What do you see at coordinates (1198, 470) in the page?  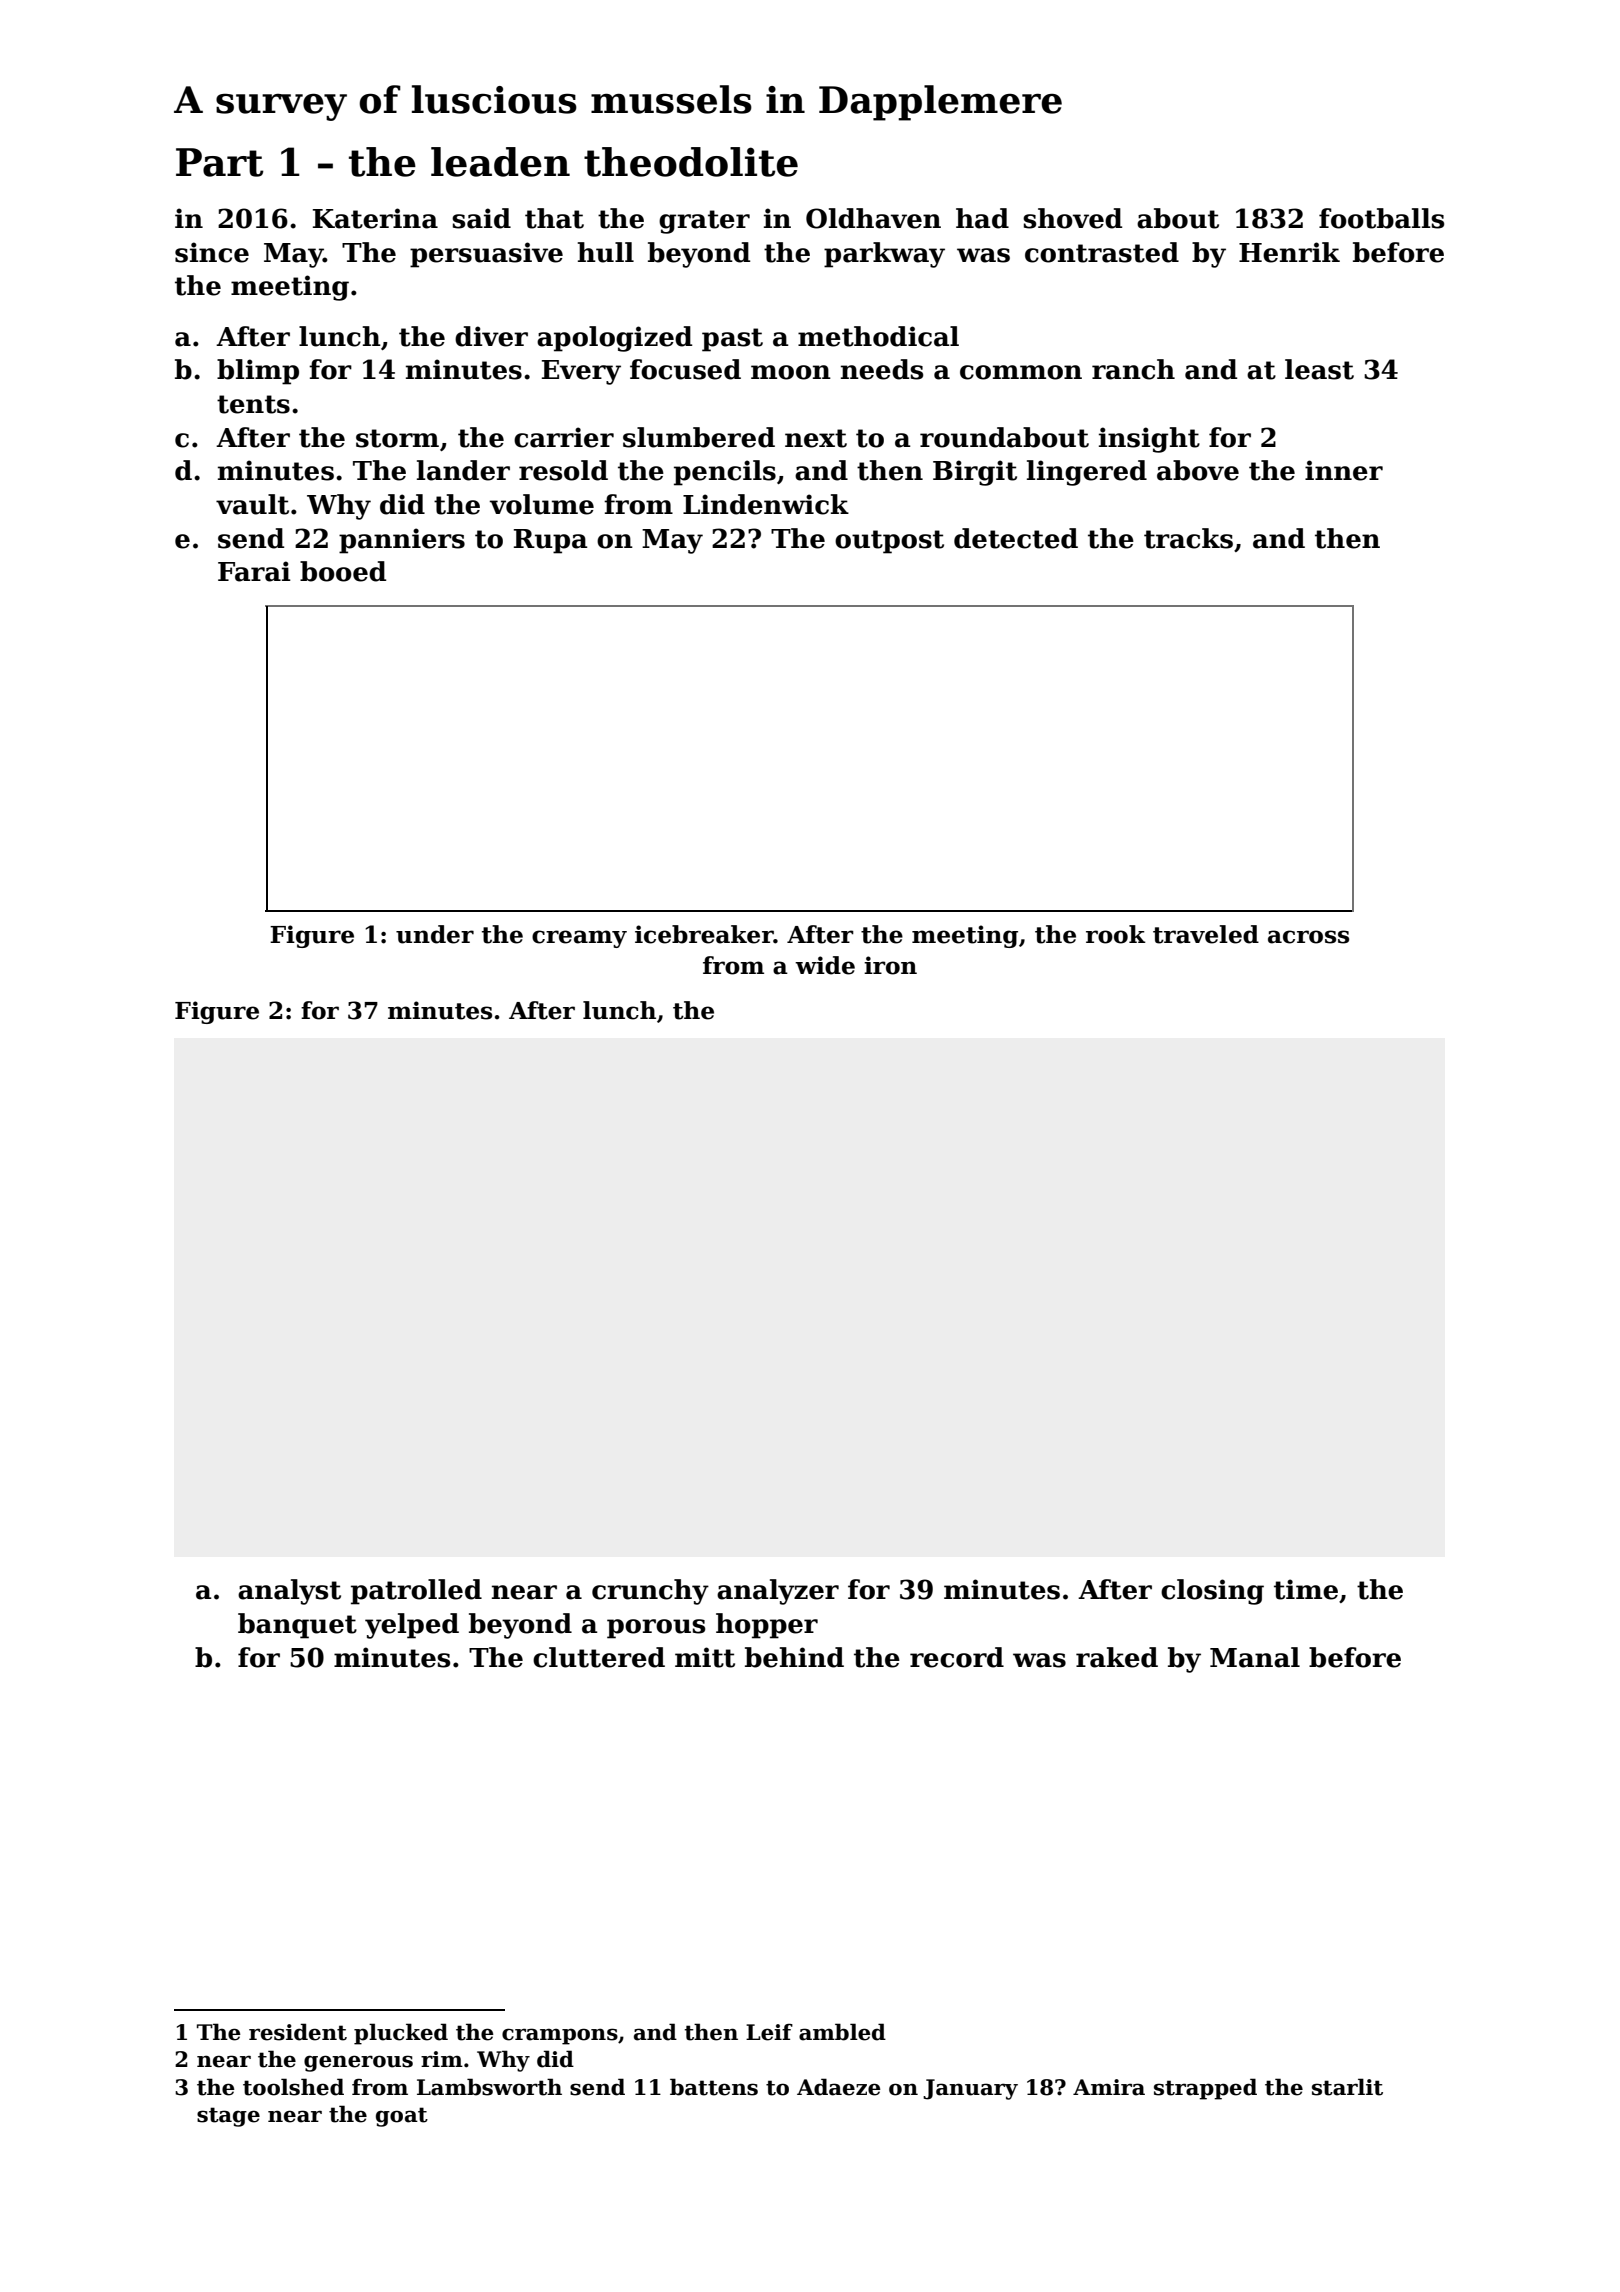 I see `above` at bounding box center [1198, 470].
